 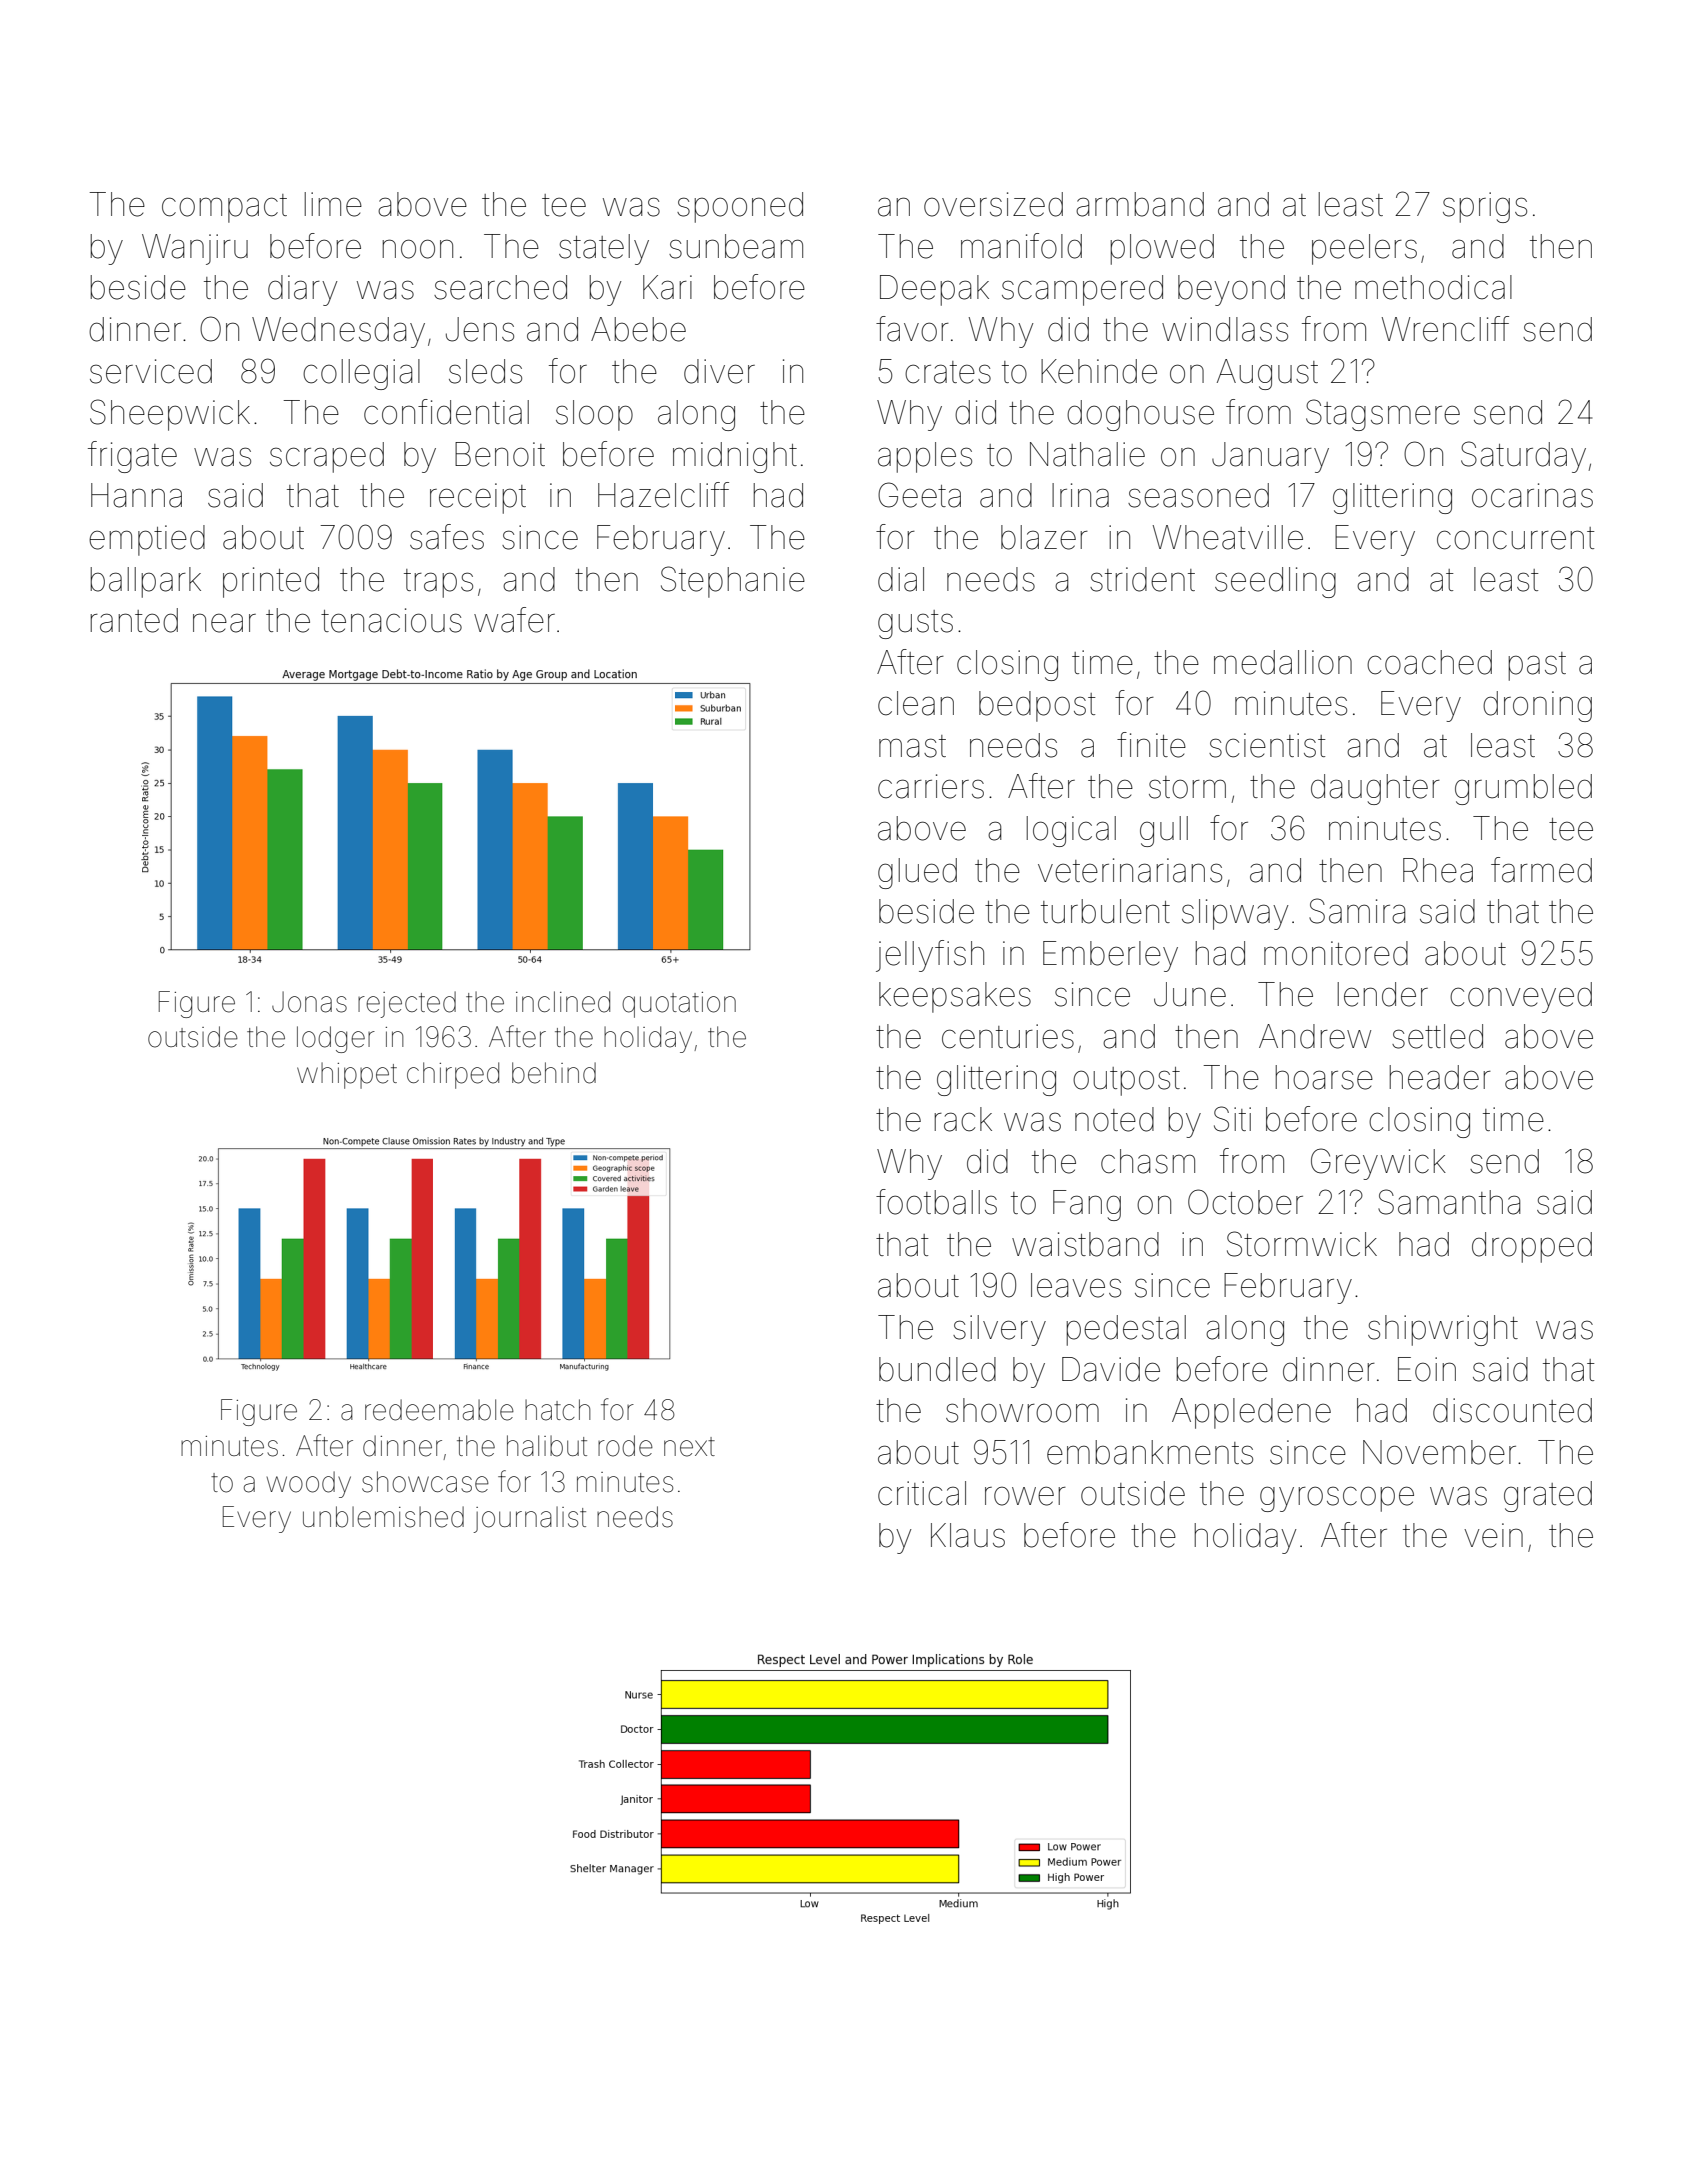 I want to click on medallion, so click(x=1283, y=662).
